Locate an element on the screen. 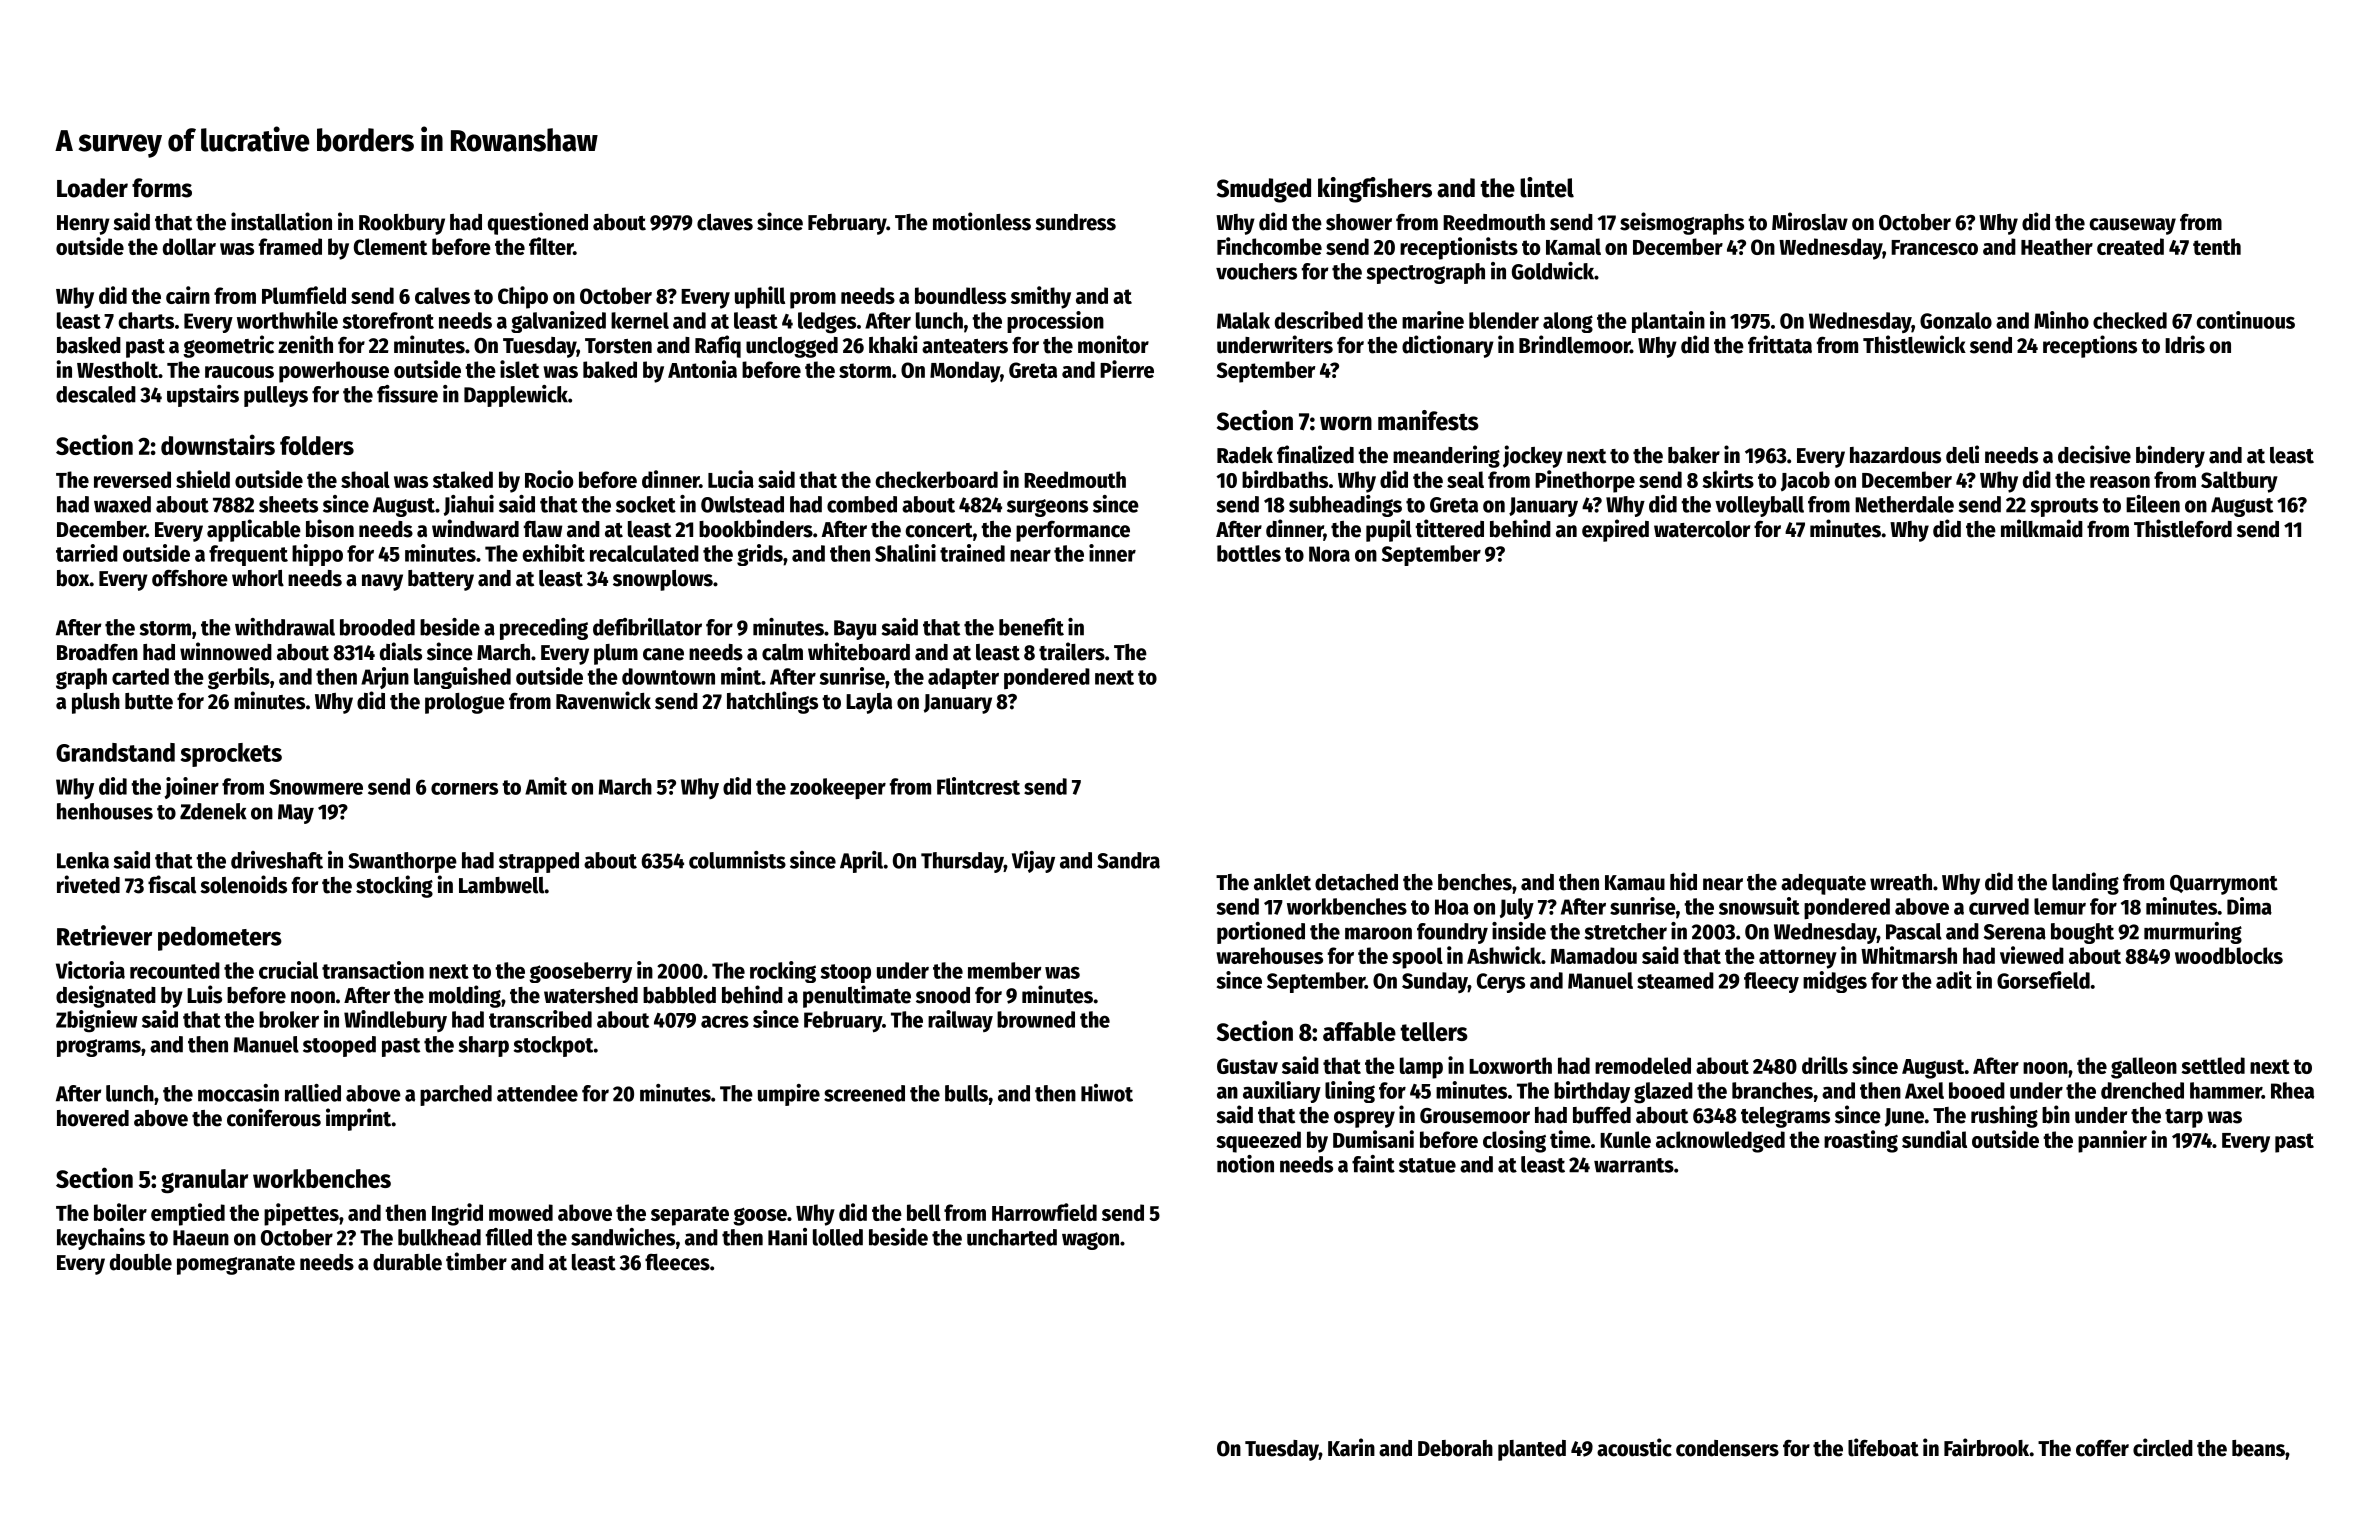 Image resolution: width=2380 pixels, height=1540 pixels. Smudged is located at coordinates (1264, 190).
